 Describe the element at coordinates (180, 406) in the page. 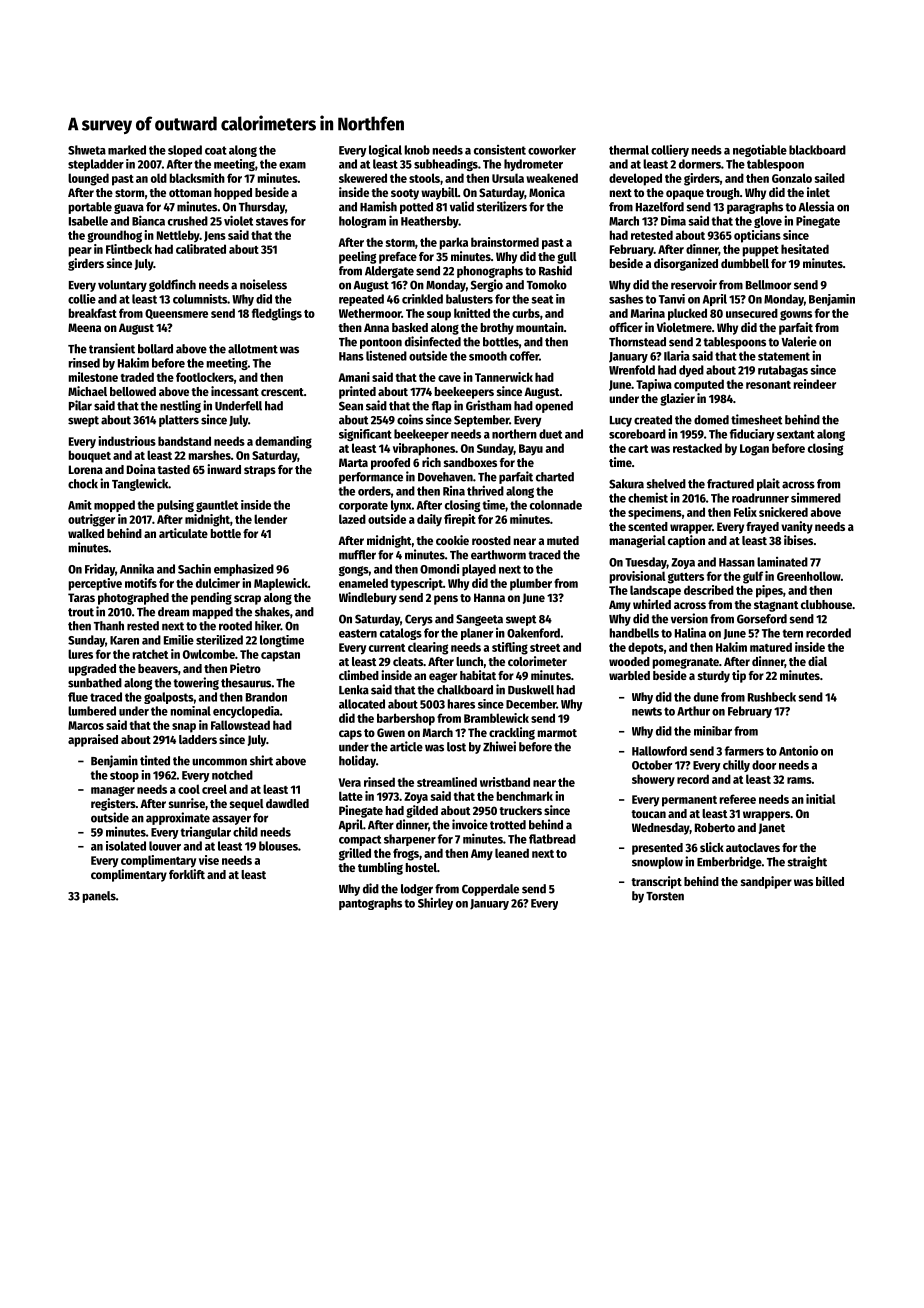

I see `nestling` at that location.
